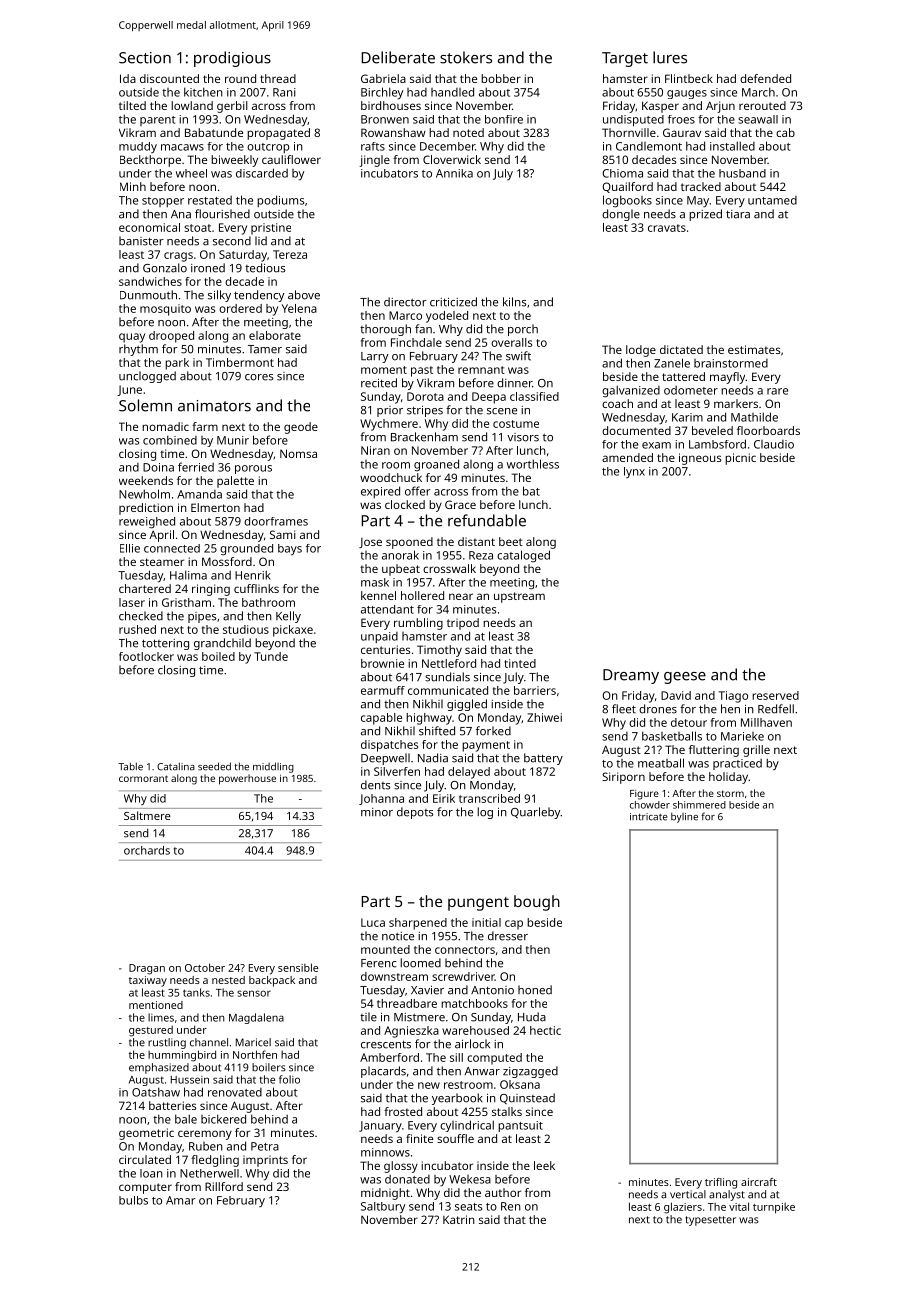  What do you see at coordinates (156, 1092) in the document?
I see `Oatshaw` at bounding box center [156, 1092].
